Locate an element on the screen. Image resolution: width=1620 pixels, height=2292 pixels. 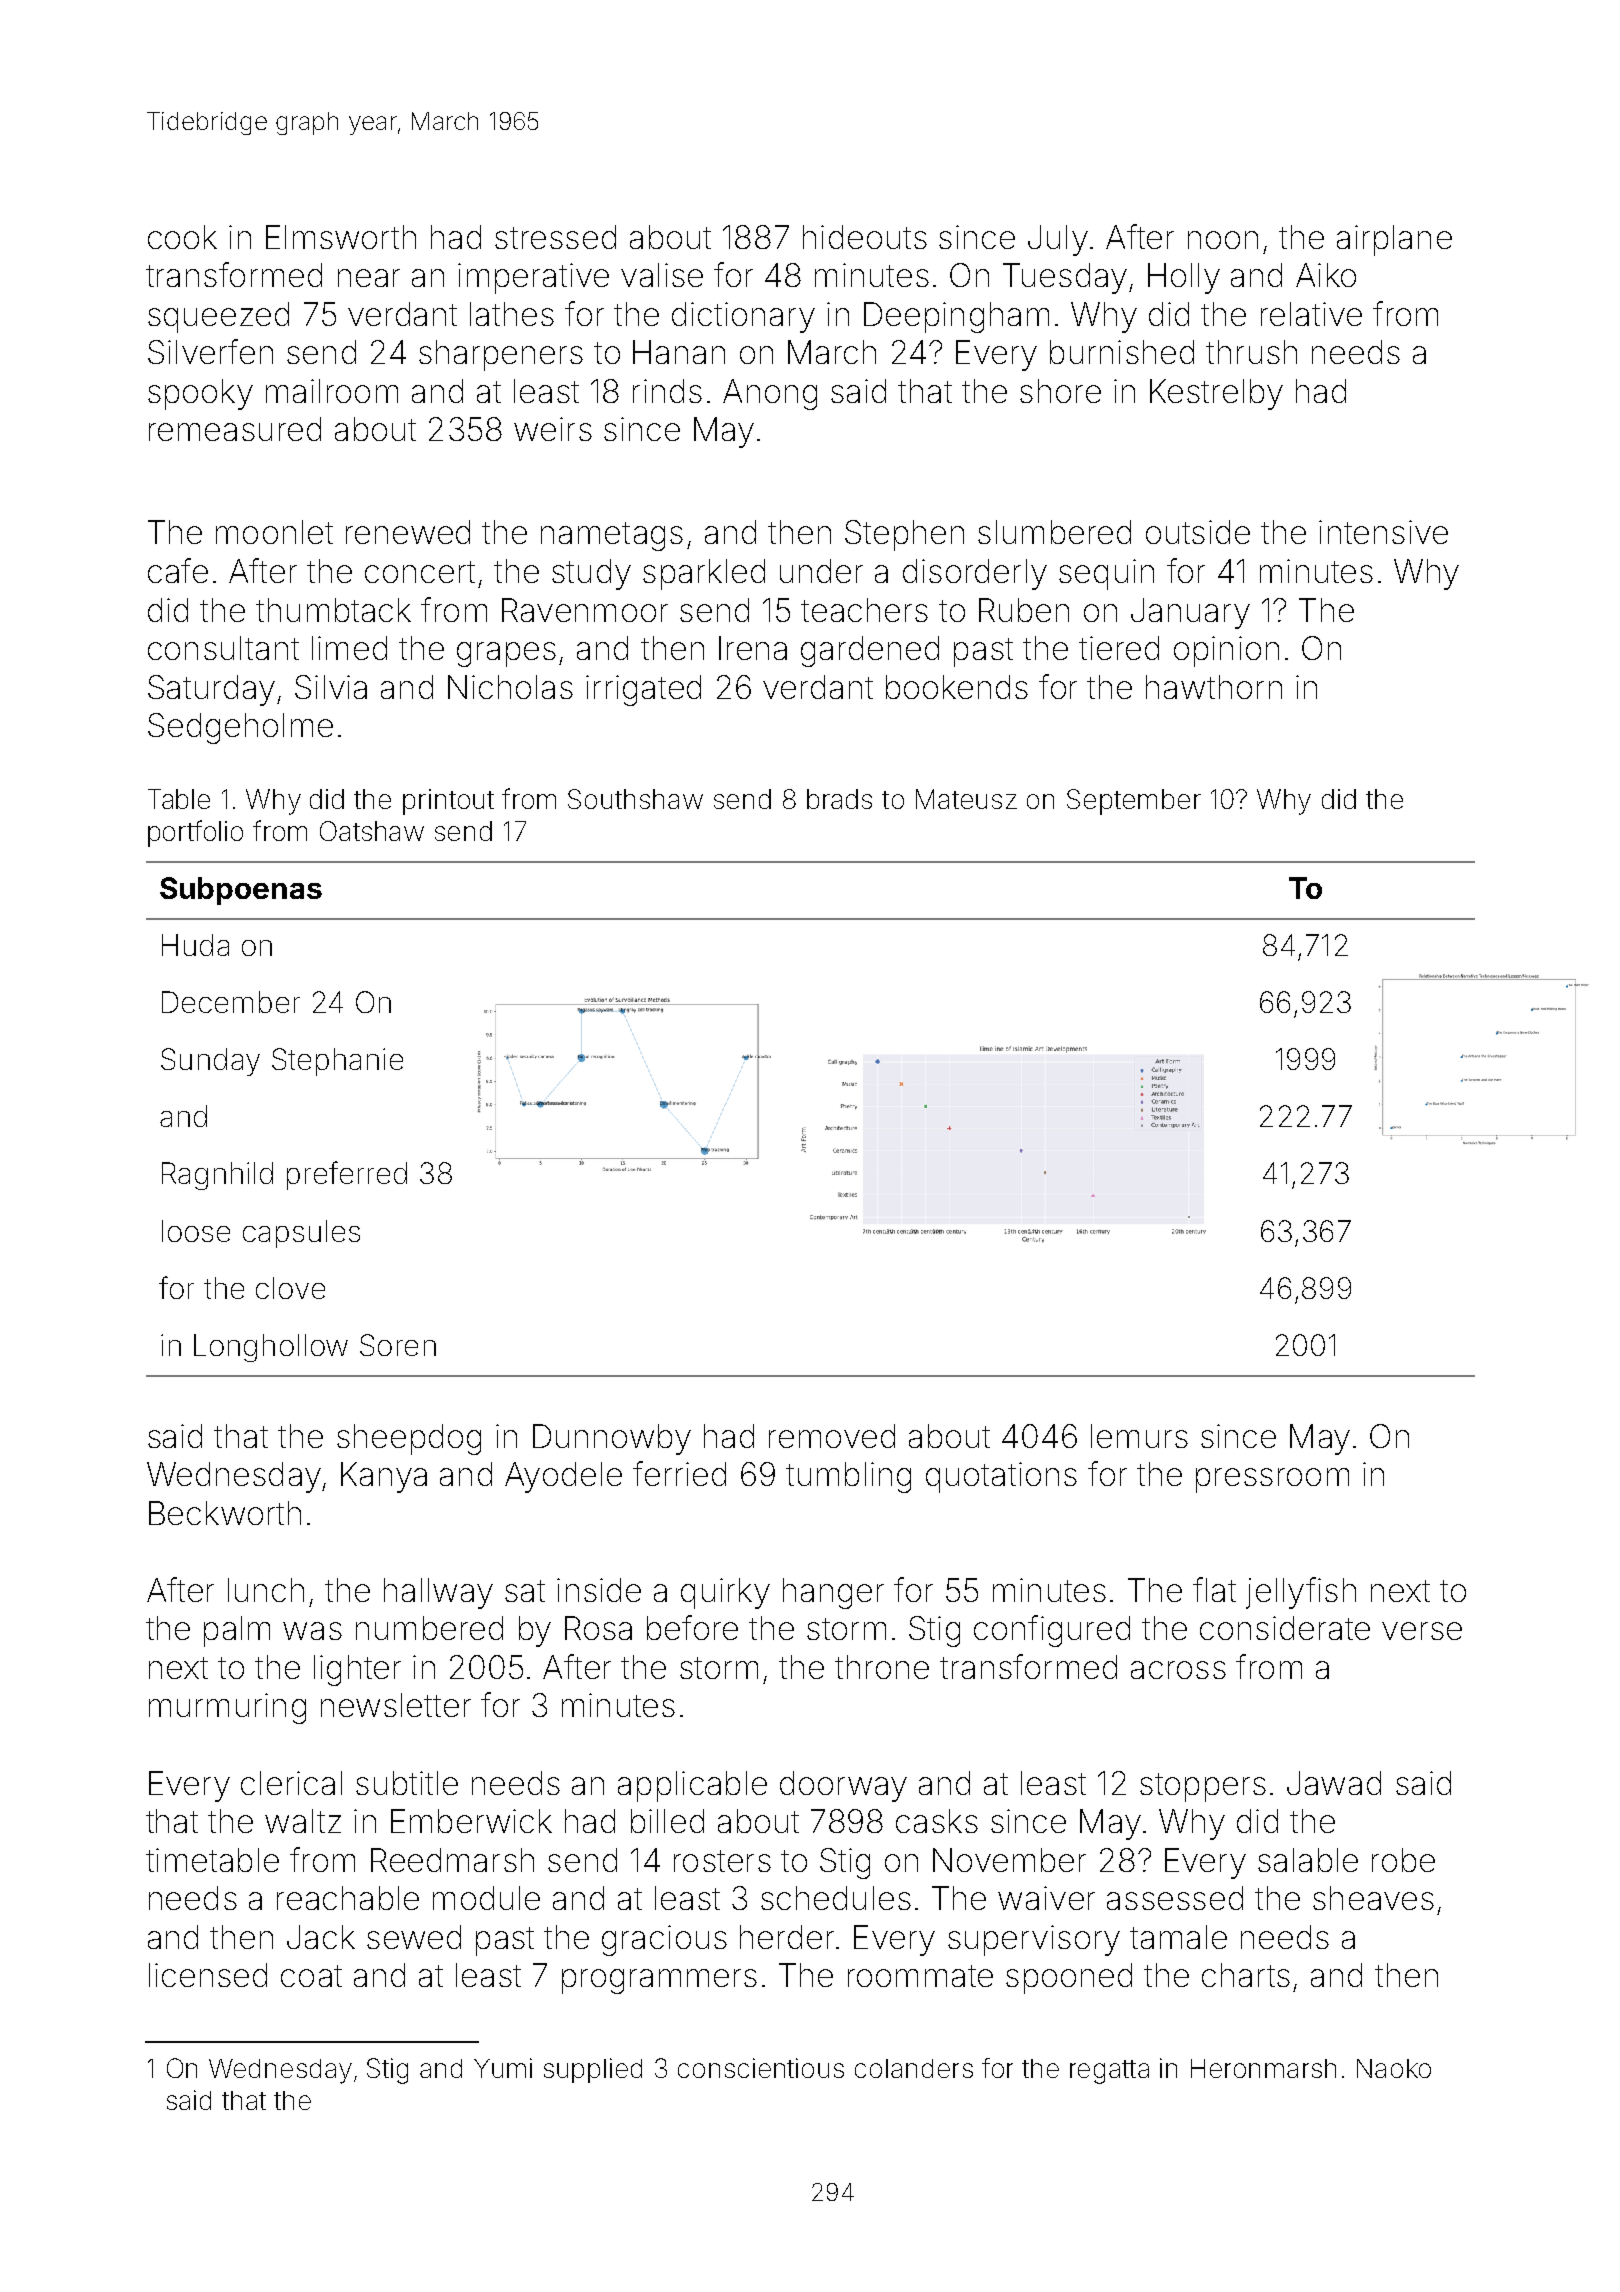
Dunnowby is located at coordinates (612, 1439).
